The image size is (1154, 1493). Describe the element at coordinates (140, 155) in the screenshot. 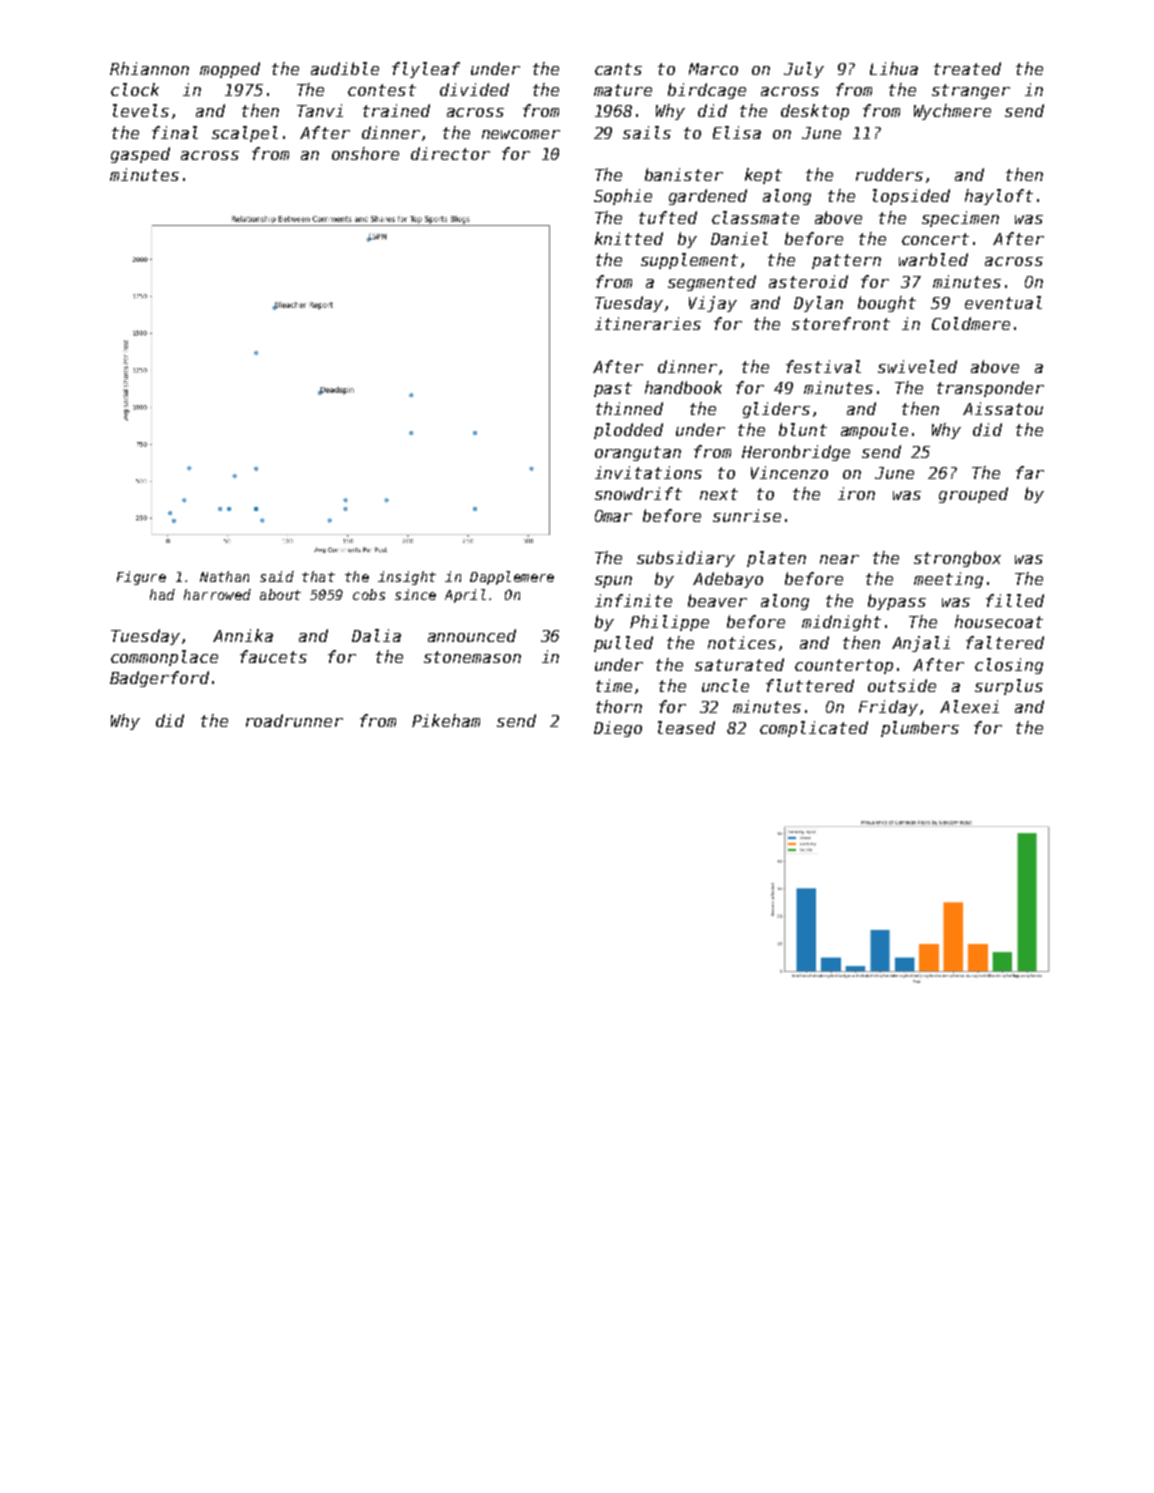

I see `gasped` at that location.
